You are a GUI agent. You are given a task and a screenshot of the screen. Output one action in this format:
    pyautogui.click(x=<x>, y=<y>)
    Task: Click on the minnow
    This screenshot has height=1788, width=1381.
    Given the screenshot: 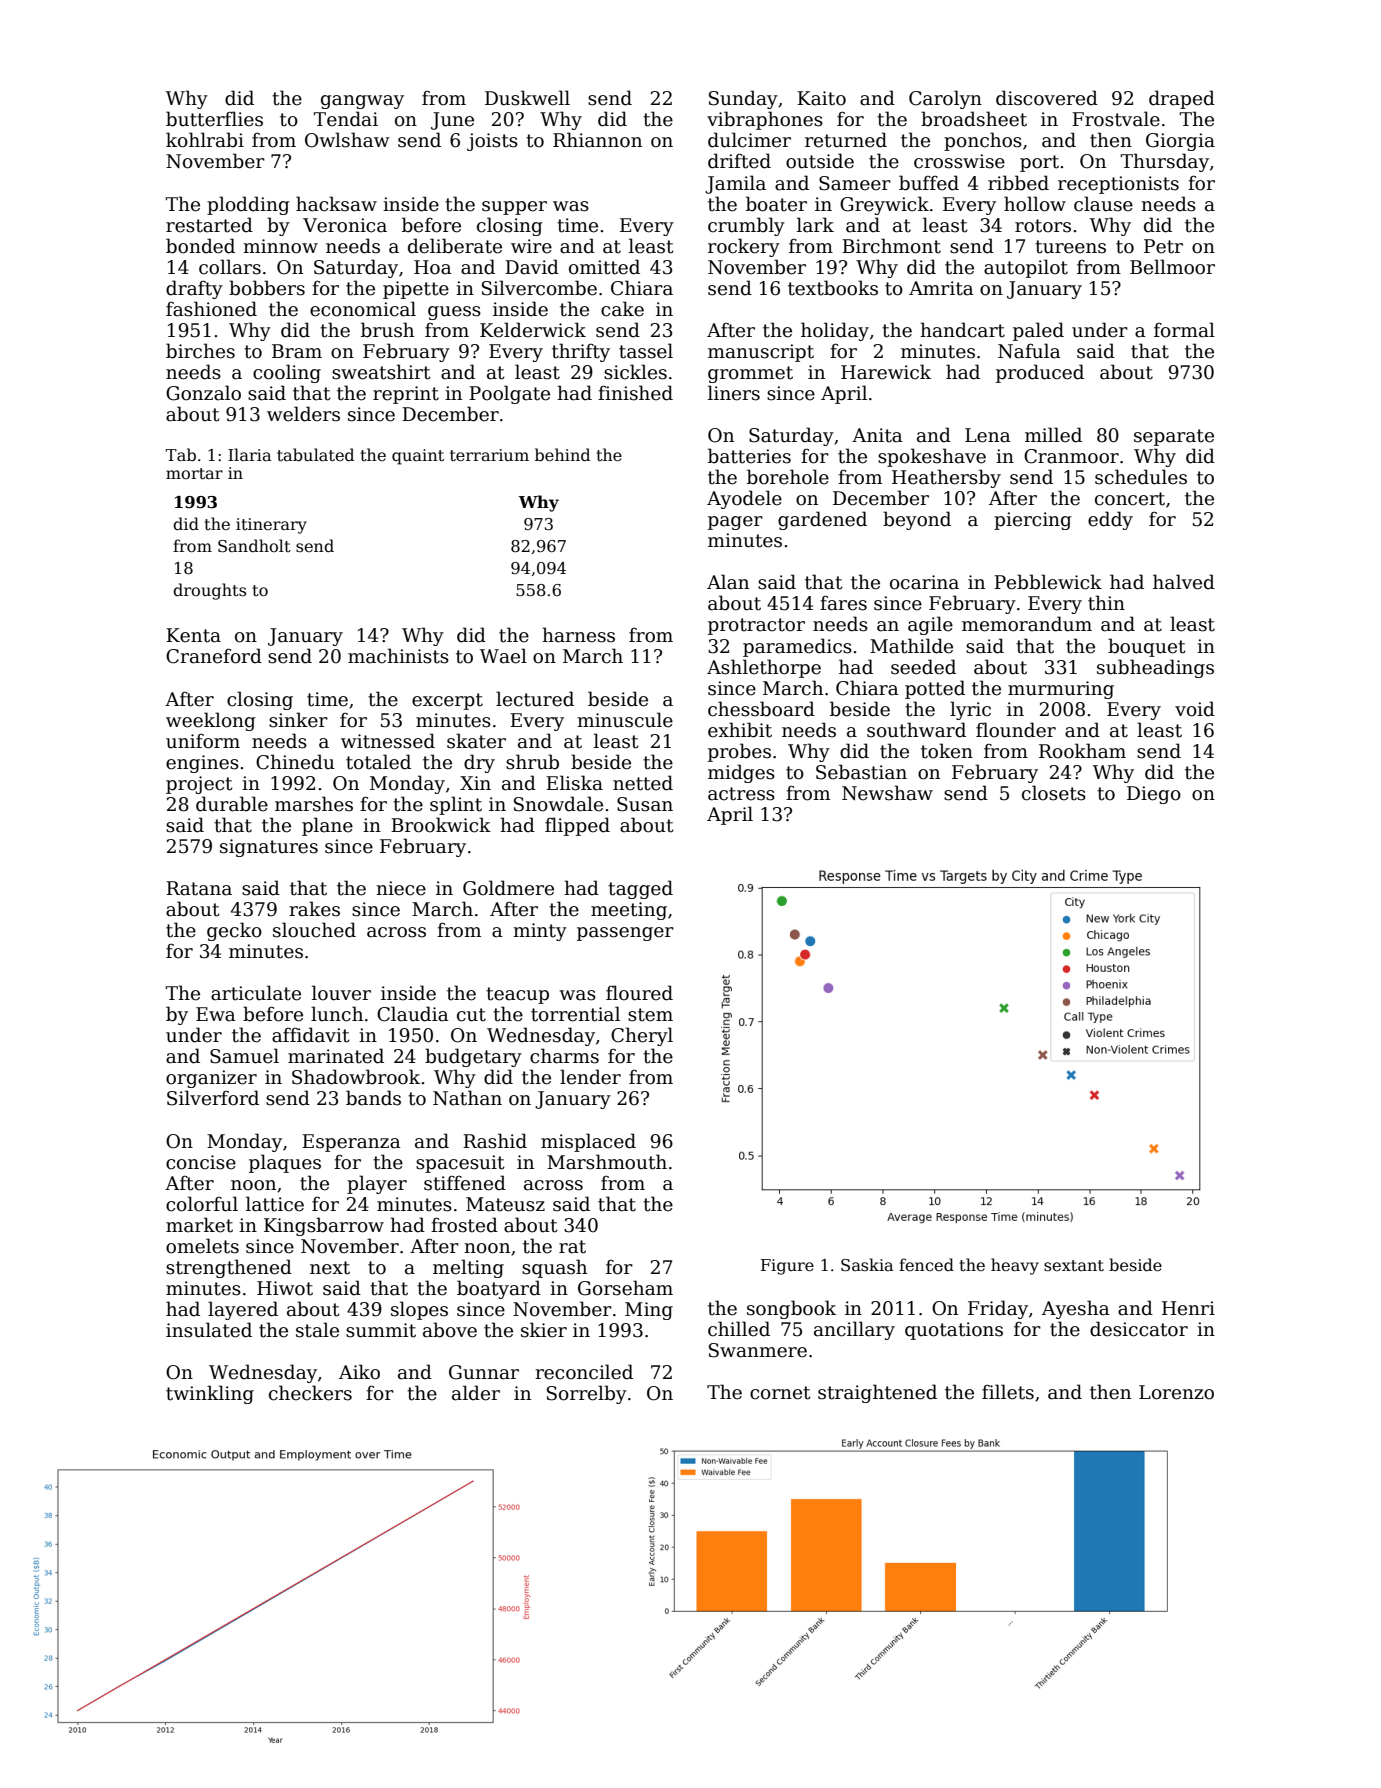 What is the action you would take?
    pyautogui.click(x=280, y=246)
